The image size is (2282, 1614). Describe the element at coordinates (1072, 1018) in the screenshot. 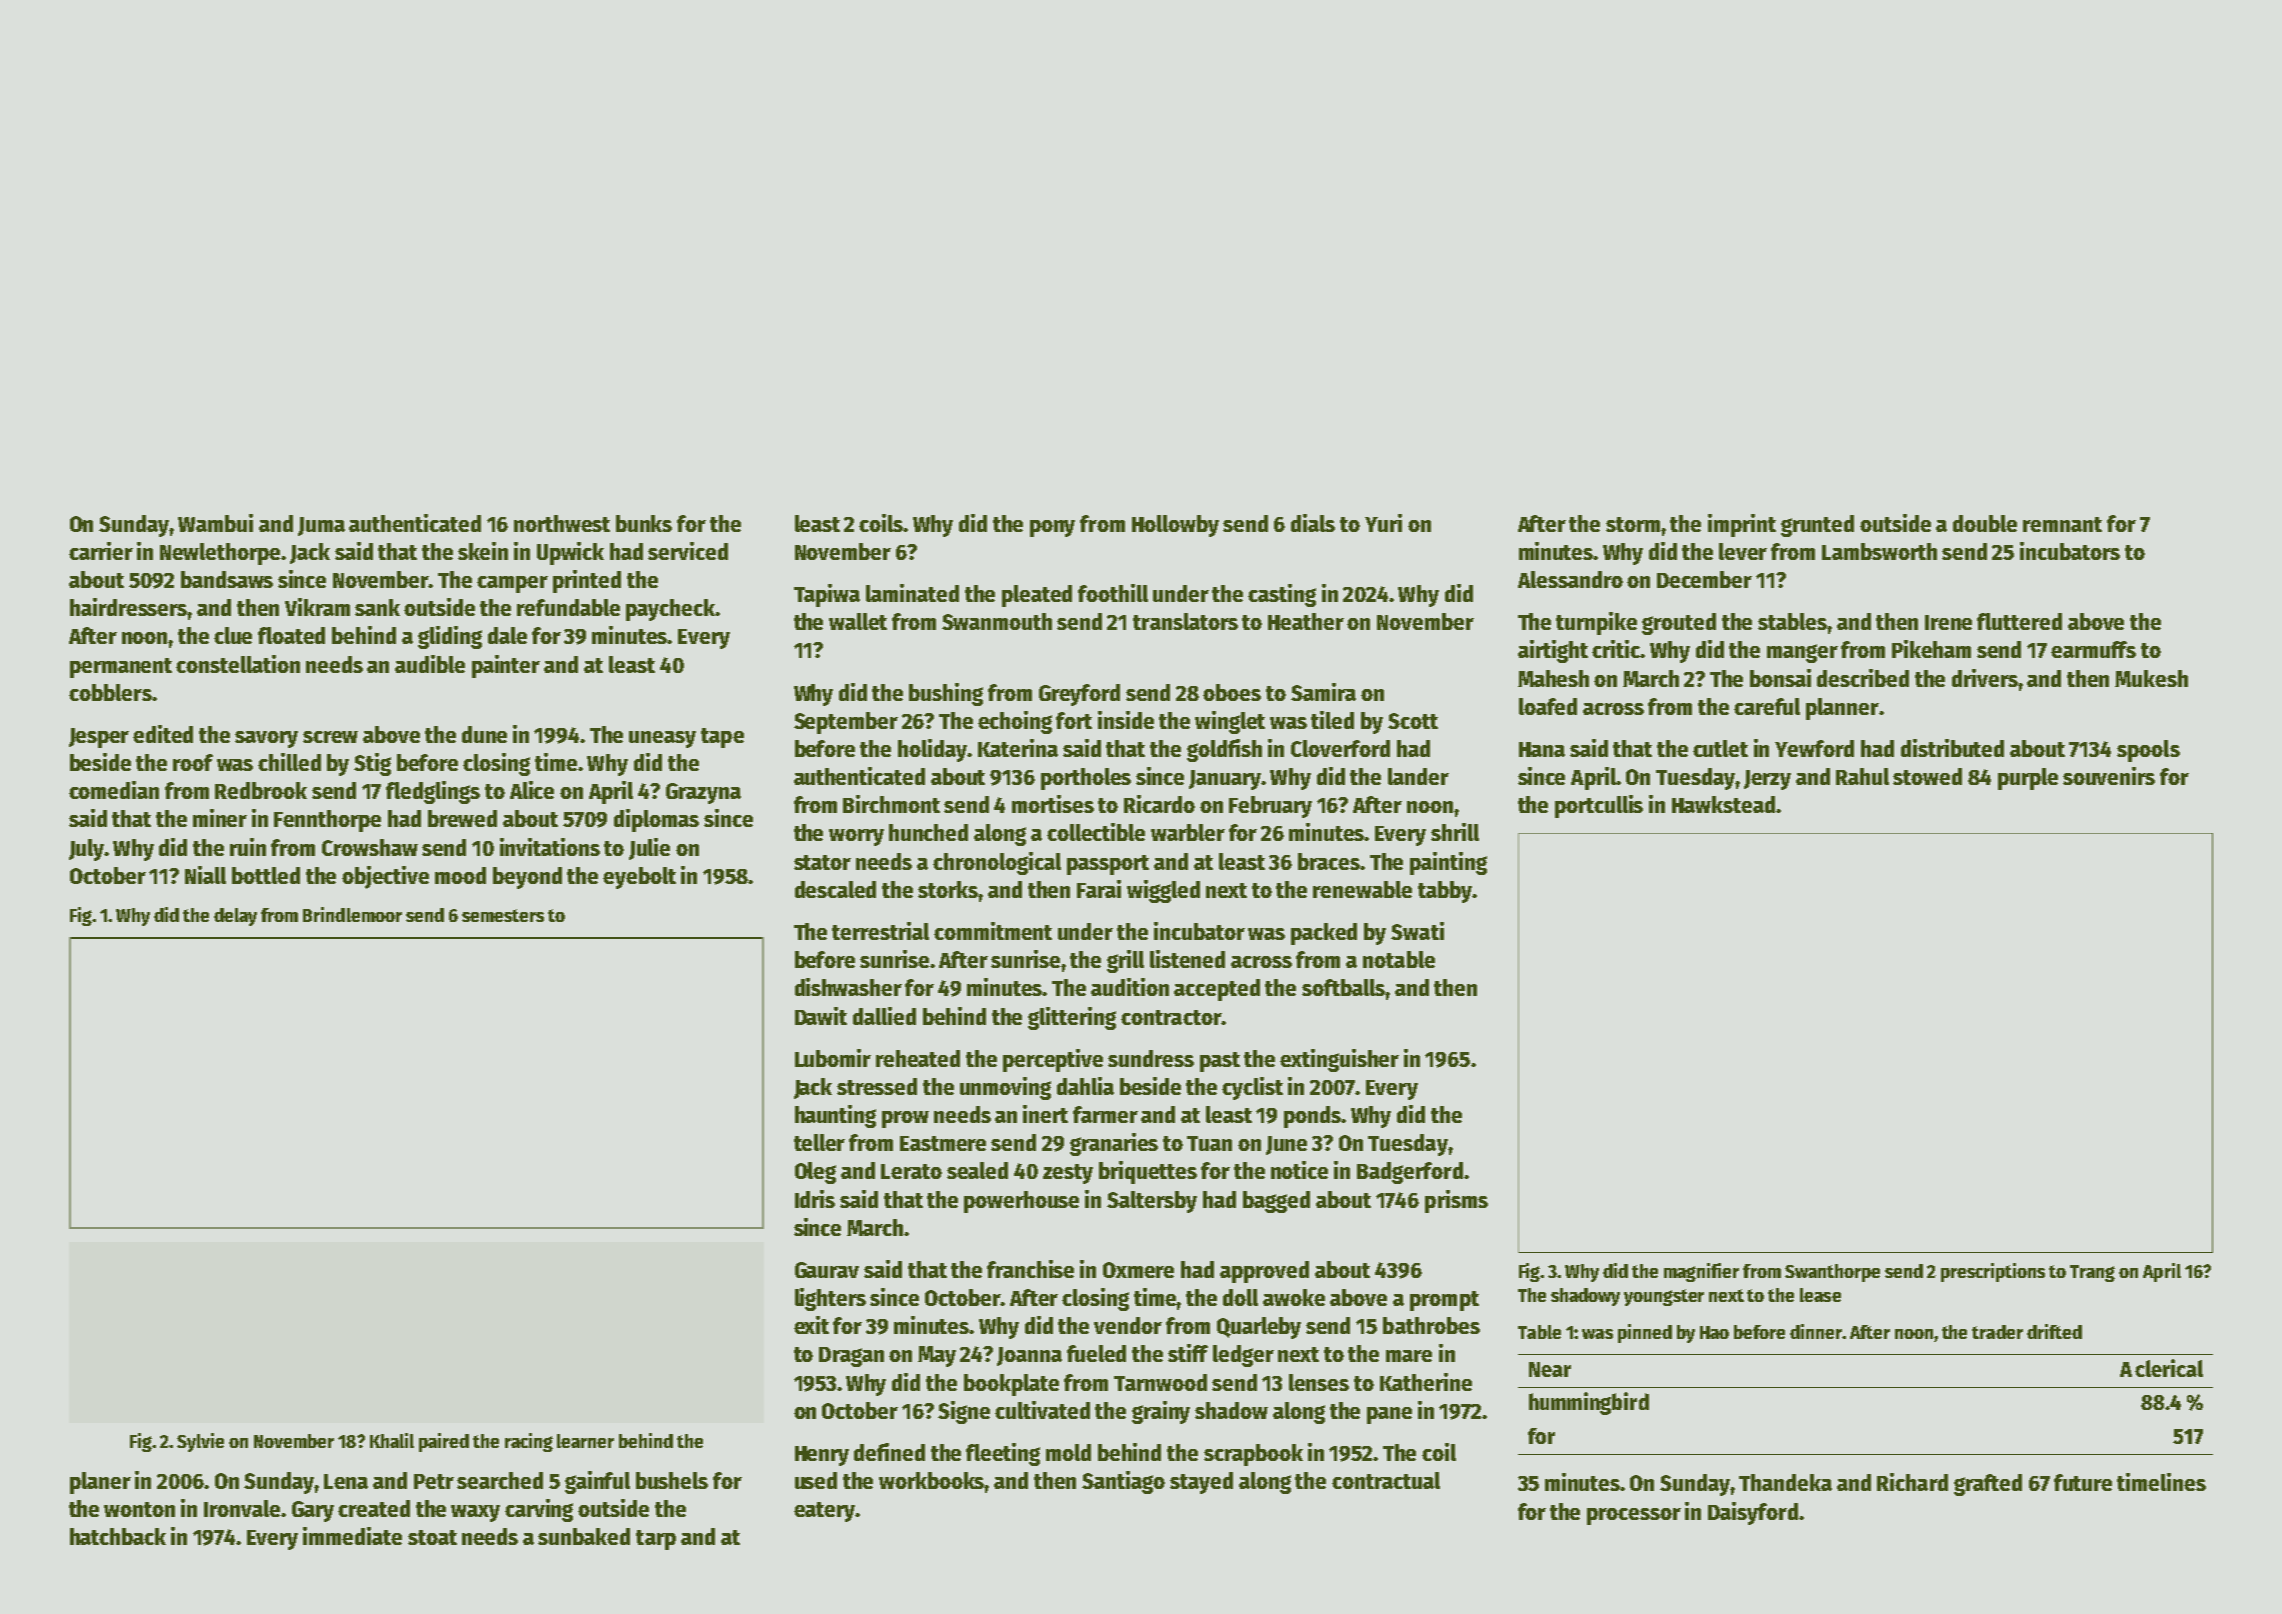

I see `glittering` at that location.
